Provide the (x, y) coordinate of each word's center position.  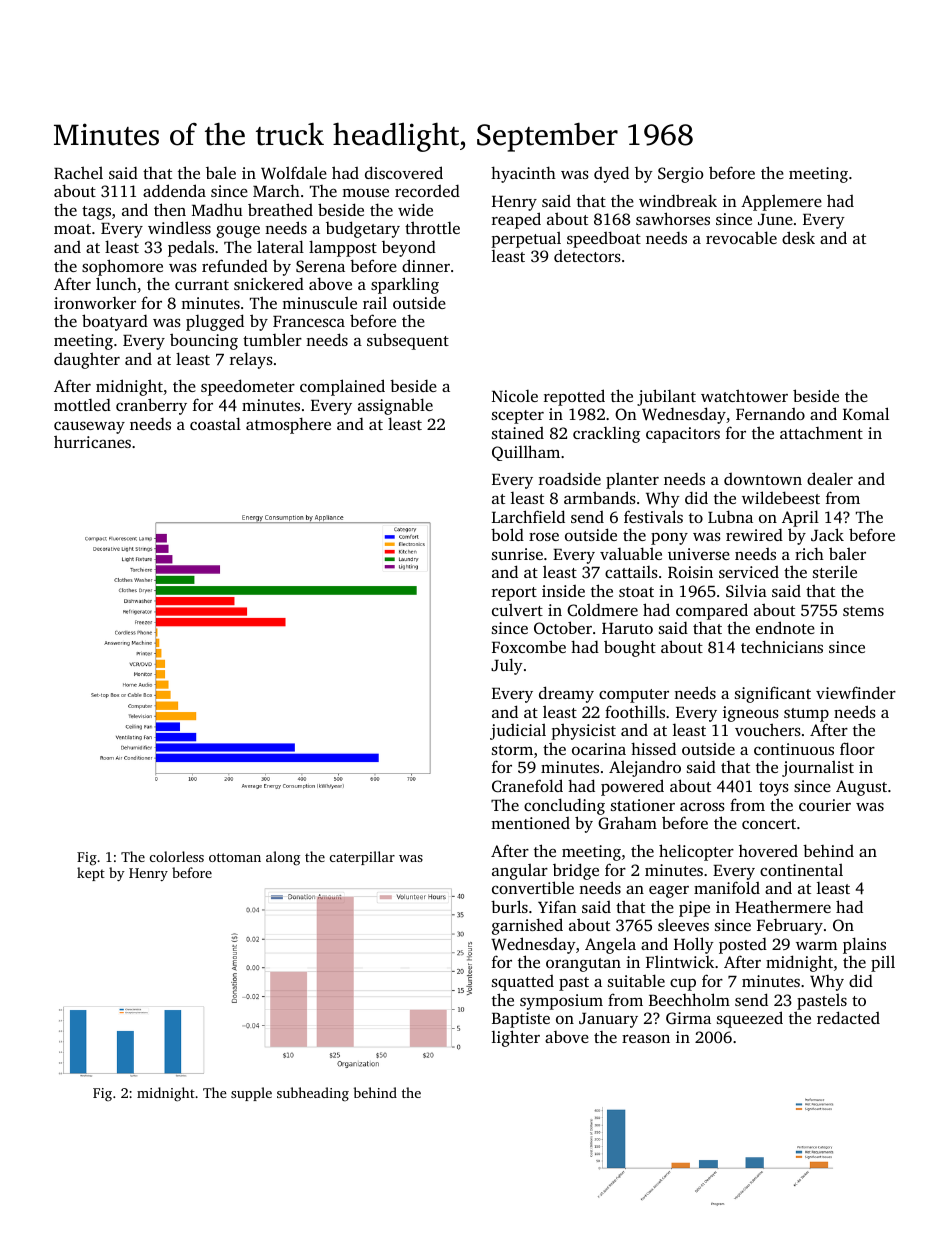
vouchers (768, 729)
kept (91, 874)
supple (251, 1094)
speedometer (248, 387)
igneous (751, 714)
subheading (313, 1094)
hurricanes (92, 441)
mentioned (530, 823)
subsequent (408, 341)
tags (96, 213)
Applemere (781, 202)
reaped (516, 220)
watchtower (744, 395)
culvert (517, 609)
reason (646, 1039)
